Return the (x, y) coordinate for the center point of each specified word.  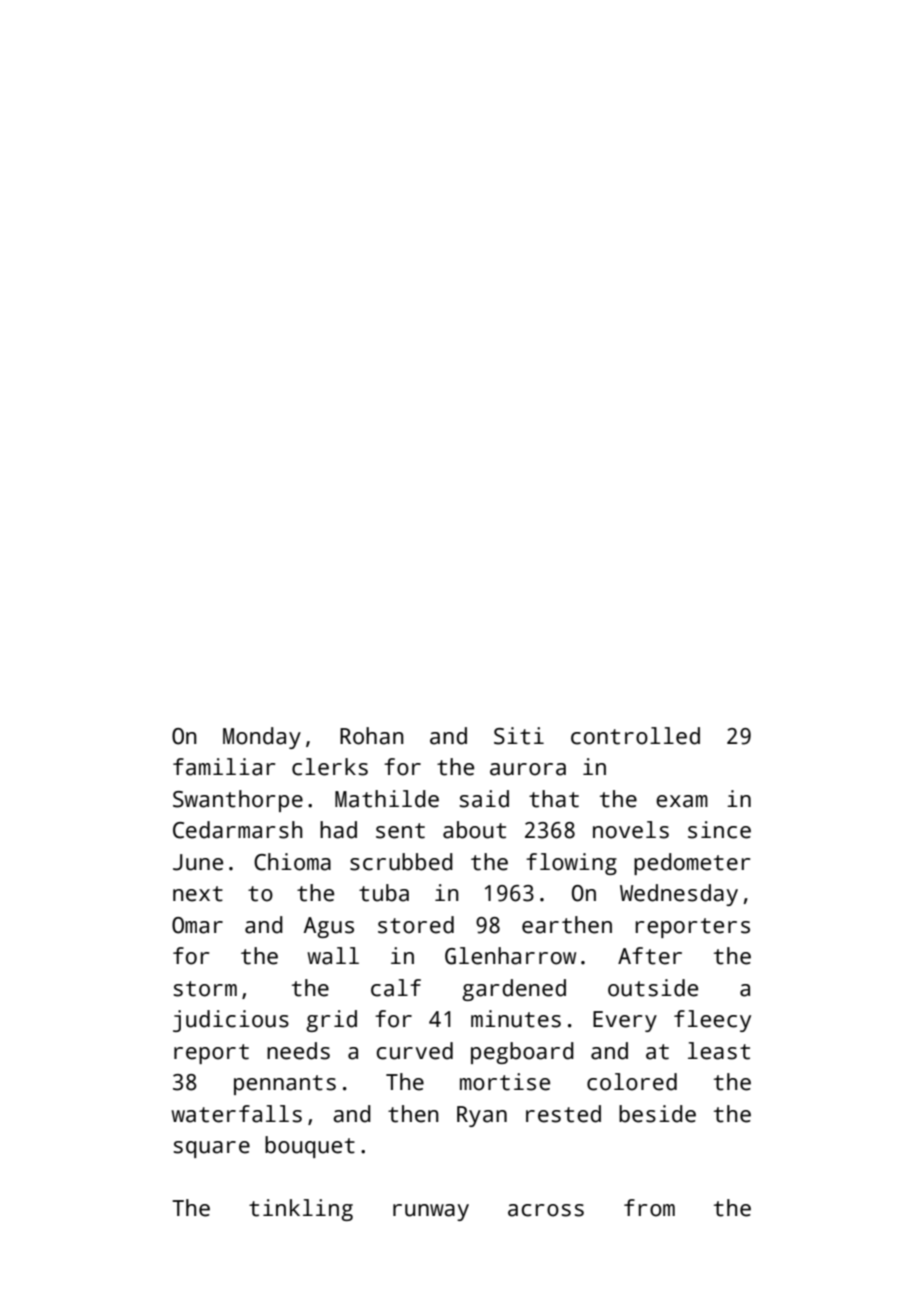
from (649, 1208)
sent (400, 831)
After (650, 956)
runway (431, 1212)
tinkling (301, 1210)
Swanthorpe (238, 801)
